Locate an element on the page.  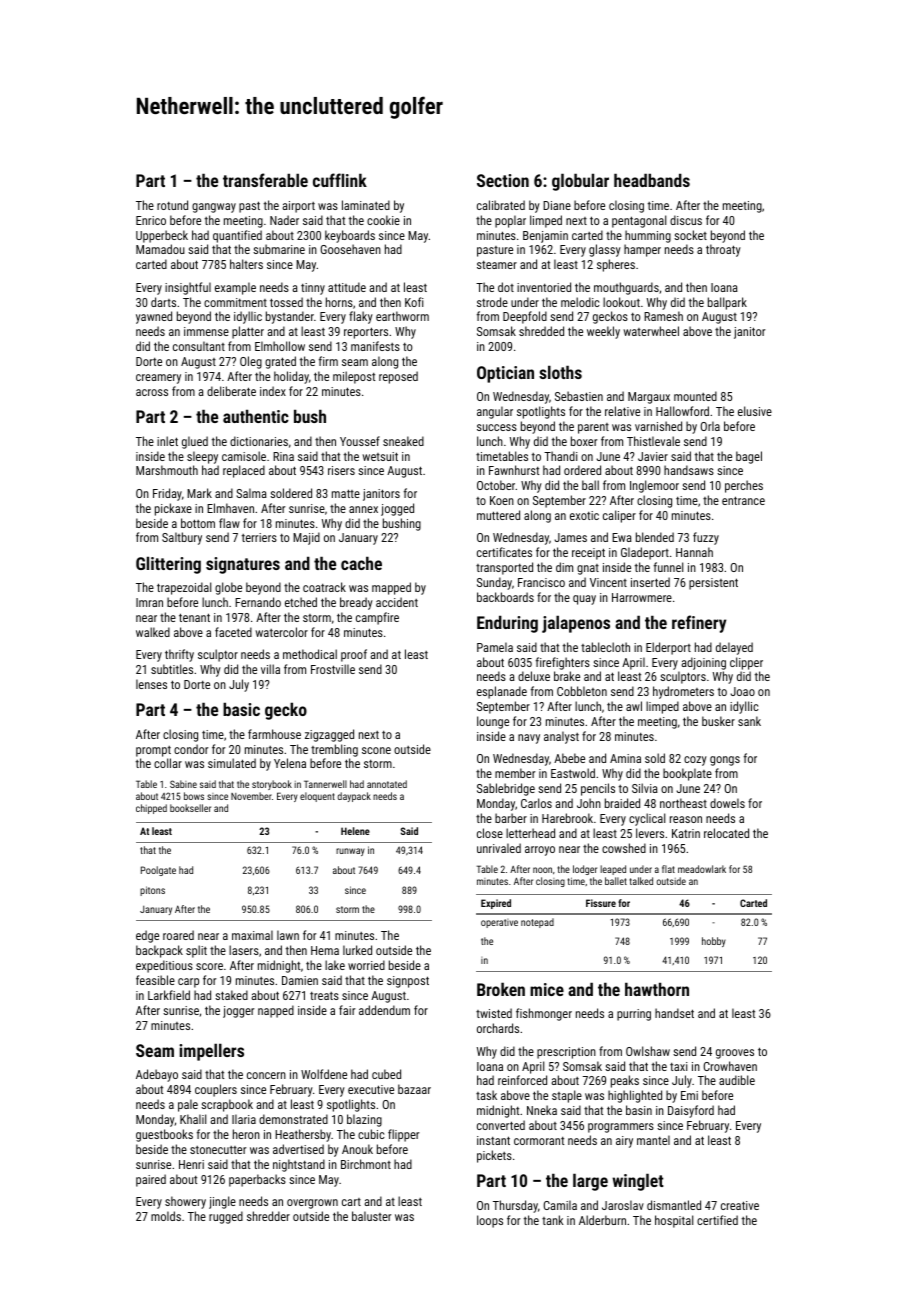
success is located at coordinates (497, 427).
